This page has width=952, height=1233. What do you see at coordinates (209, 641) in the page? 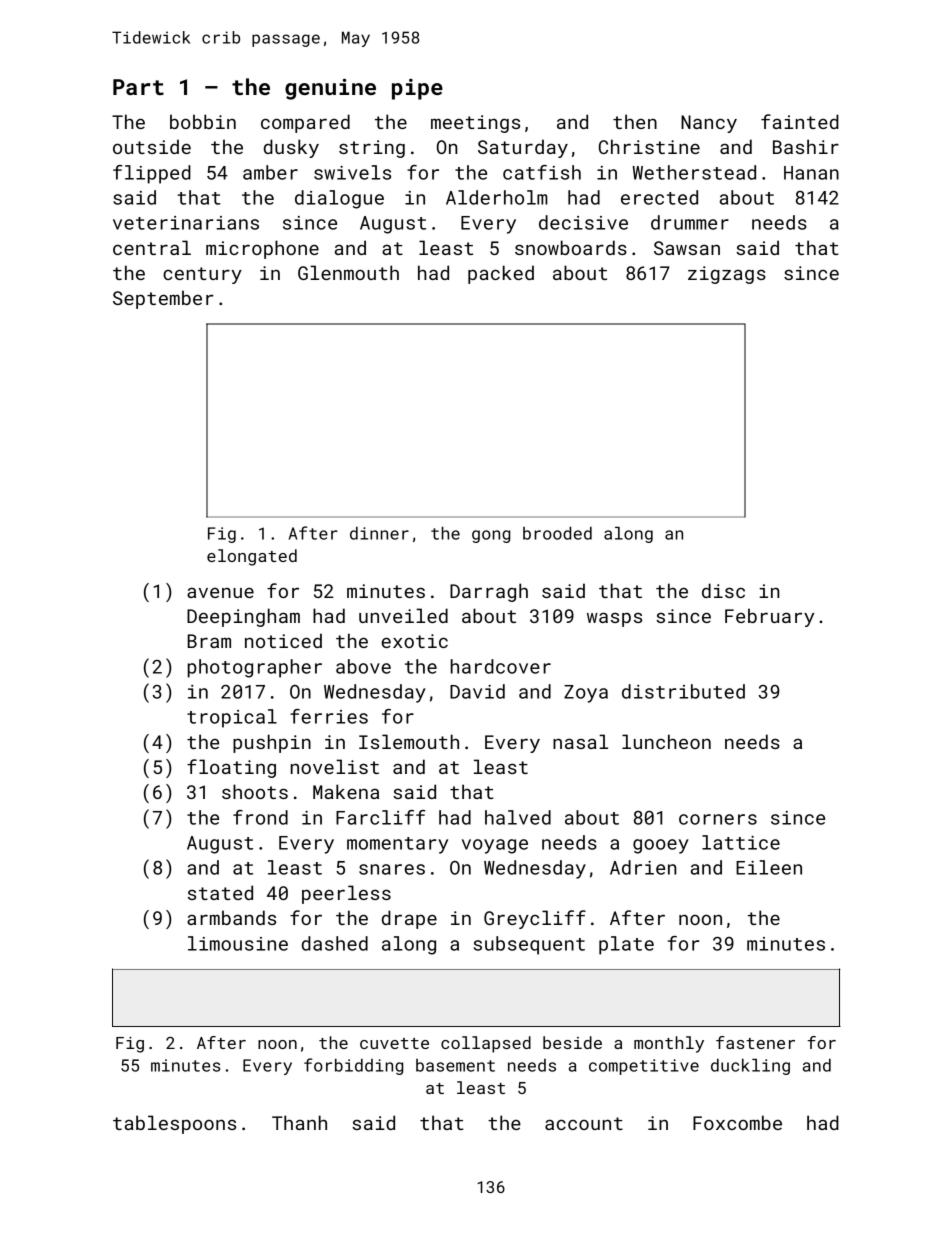
I see `Bram` at bounding box center [209, 641].
